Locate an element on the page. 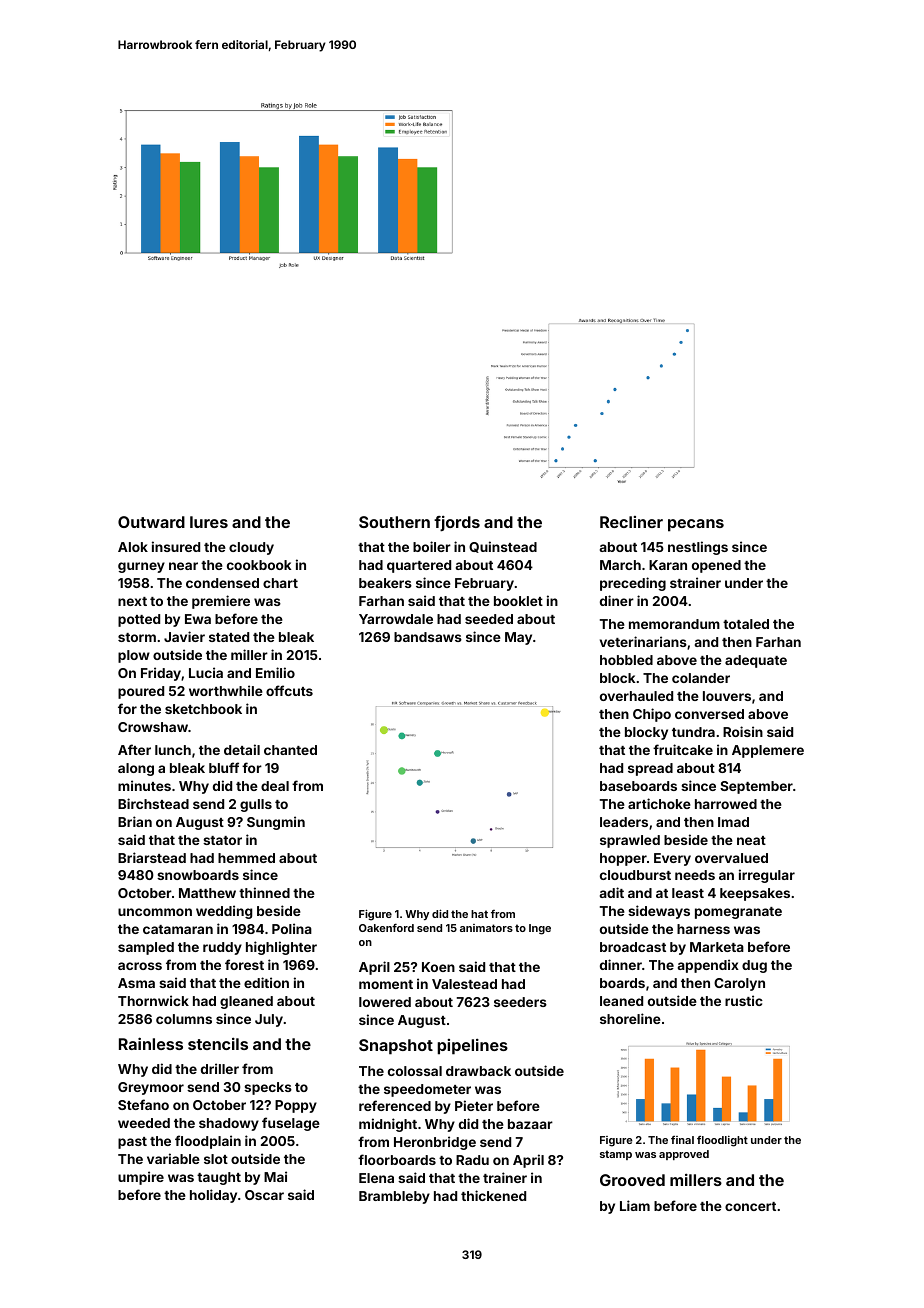  pecans is located at coordinates (696, 525).
